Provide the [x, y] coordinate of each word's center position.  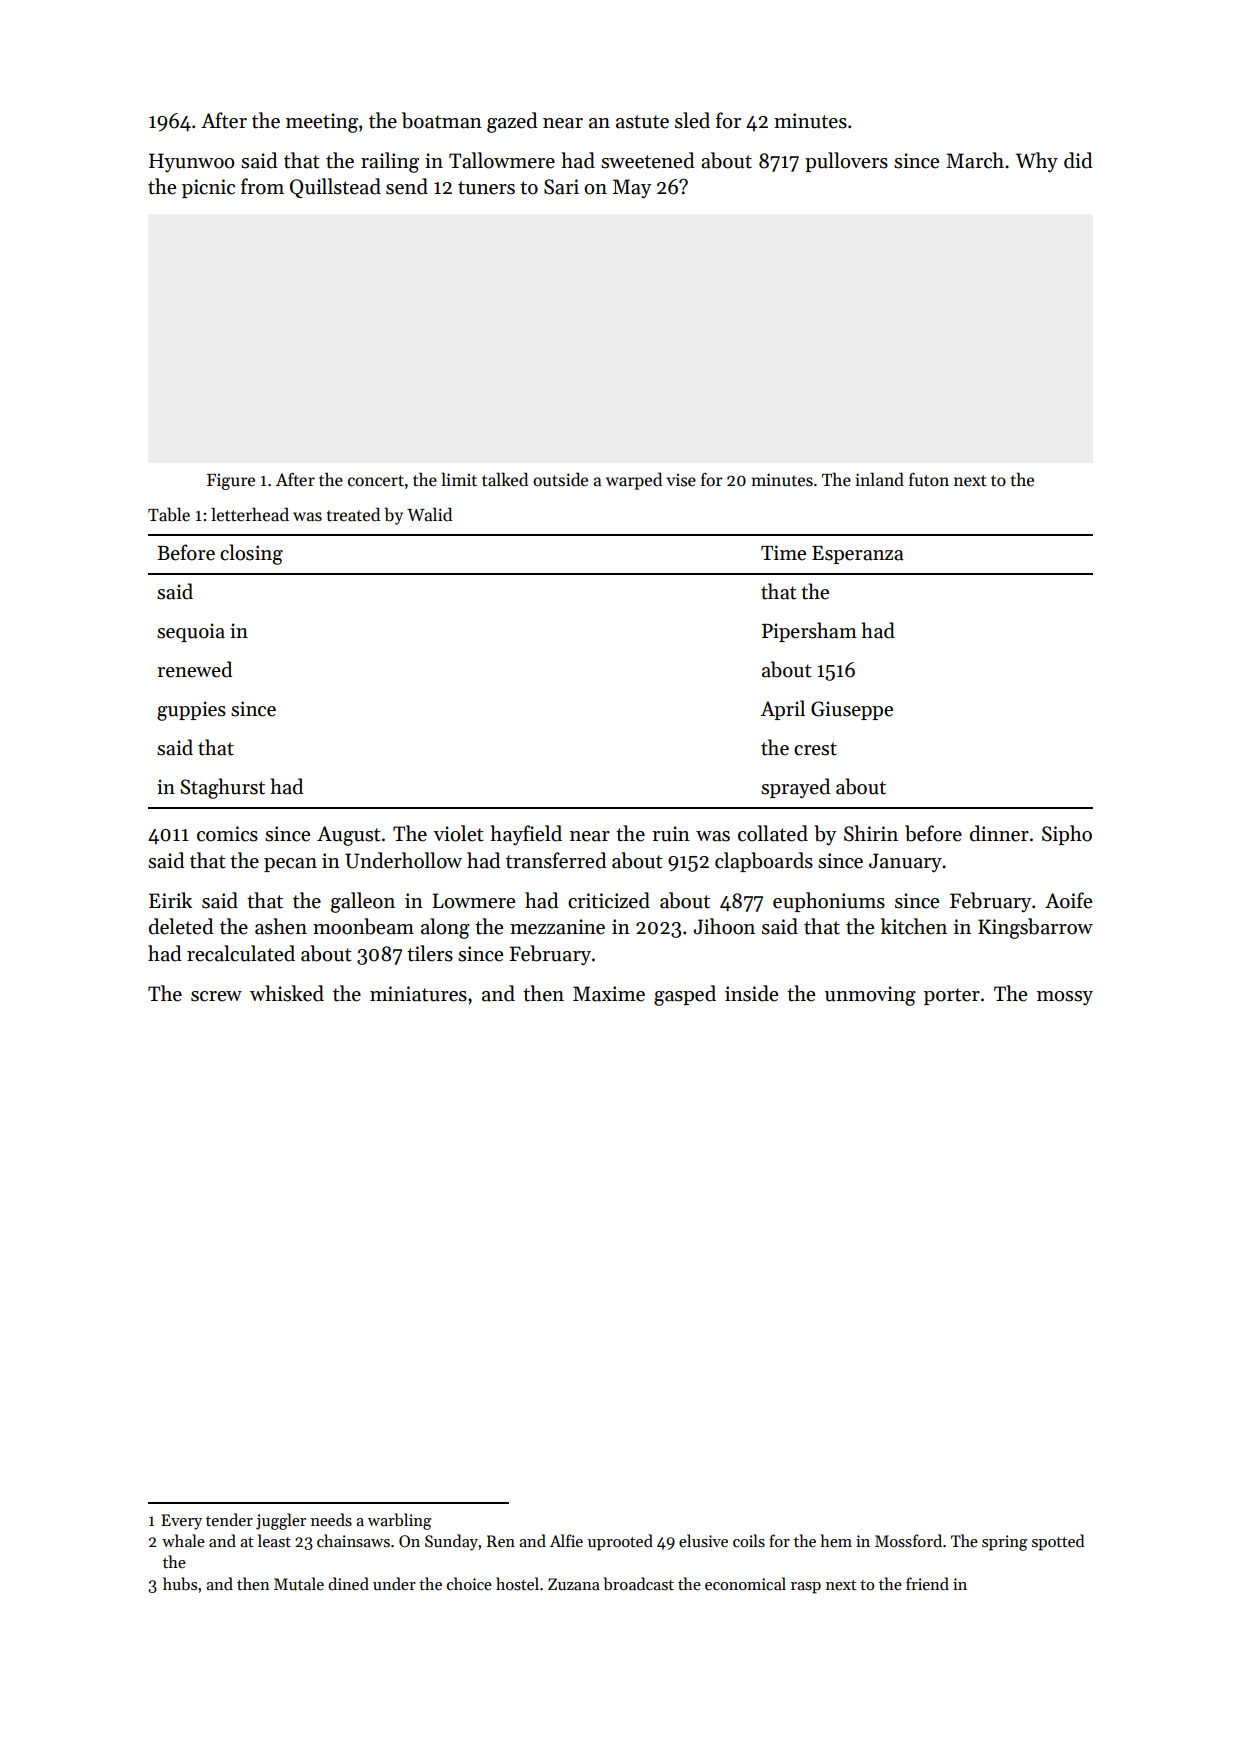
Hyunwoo [192, 162]
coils [749, 1541]
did [1078, 160]
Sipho [1067, 835]
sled [692, 120]
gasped [685, 995]
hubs [180, 1583]
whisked [287, 993]
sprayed [795, 788]
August [349, 836]
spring [1005, 1543]
